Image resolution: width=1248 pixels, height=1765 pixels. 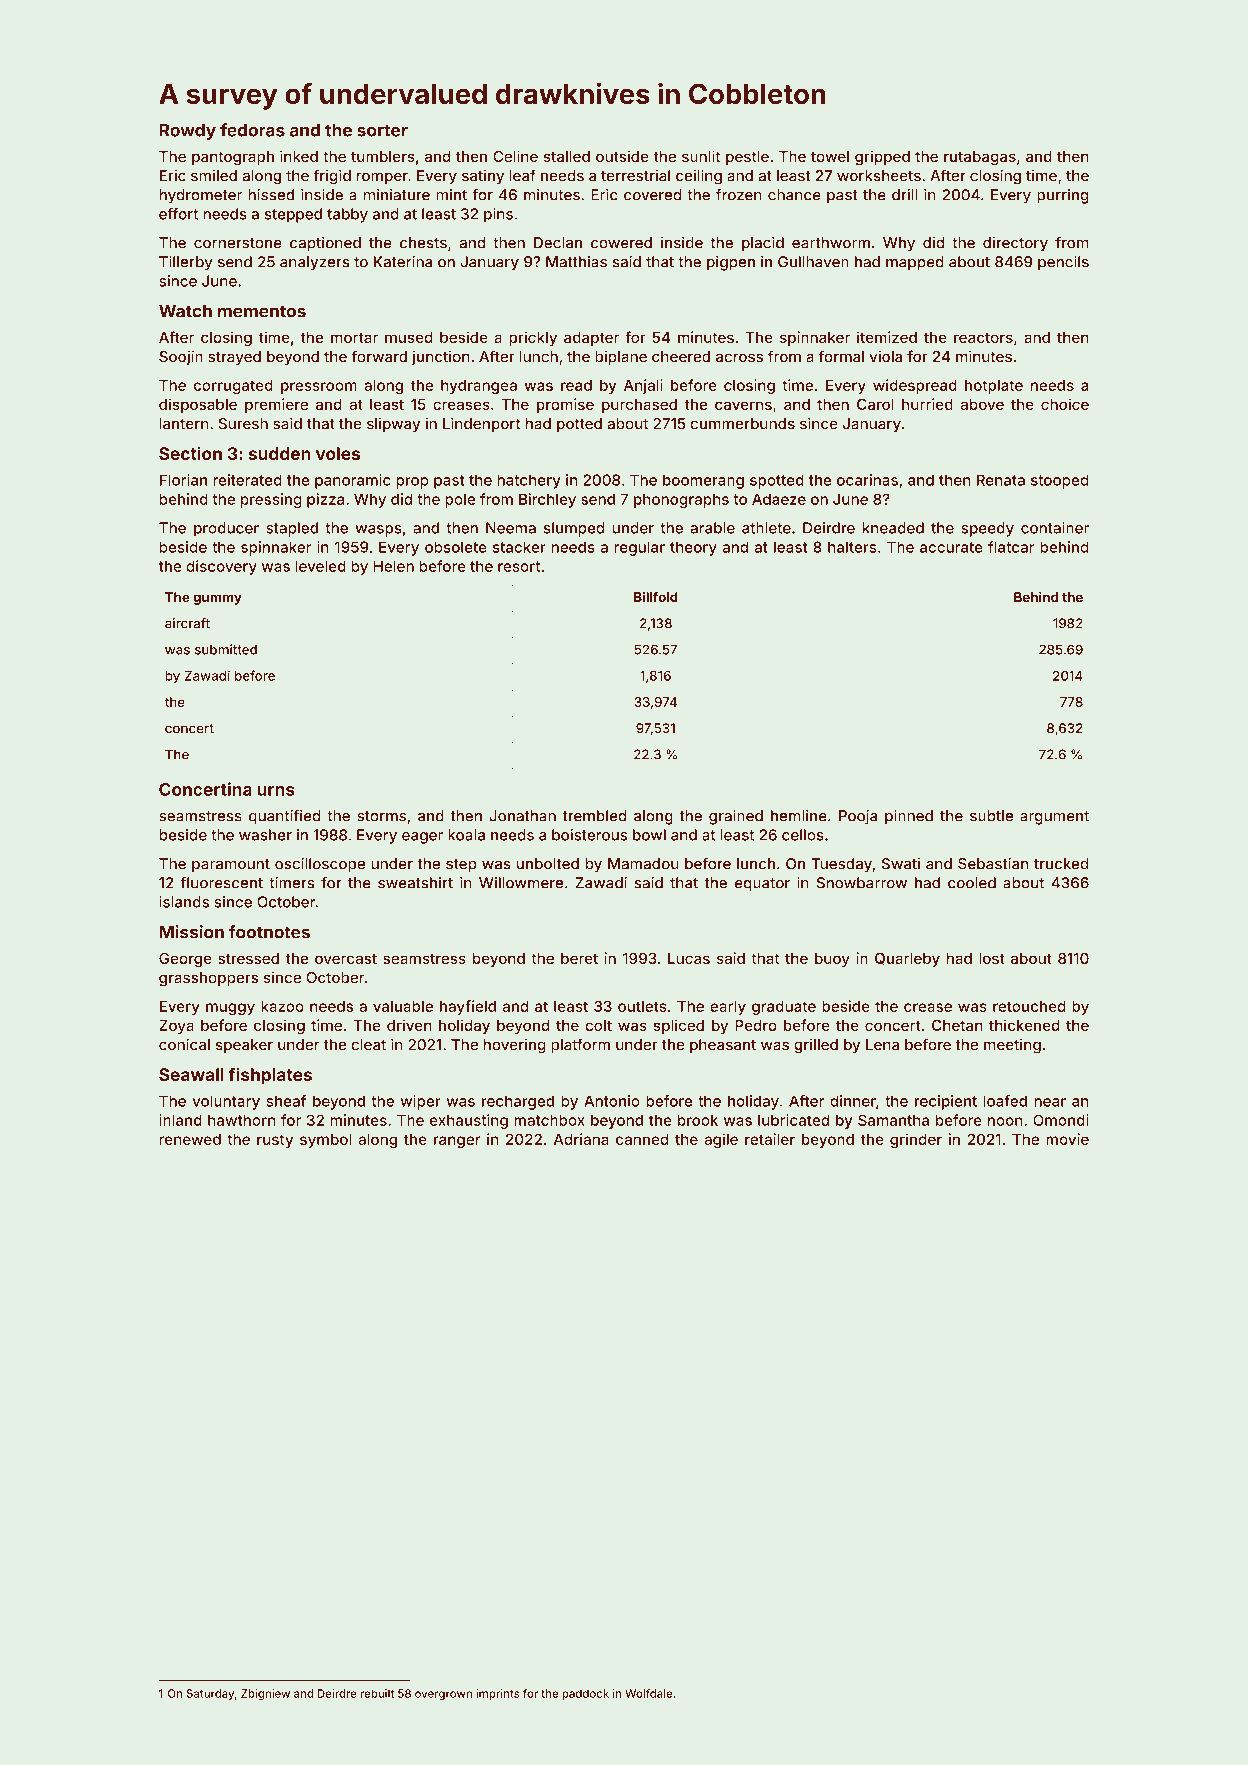 I want to click on stressed, so click(x=248, y=958).
